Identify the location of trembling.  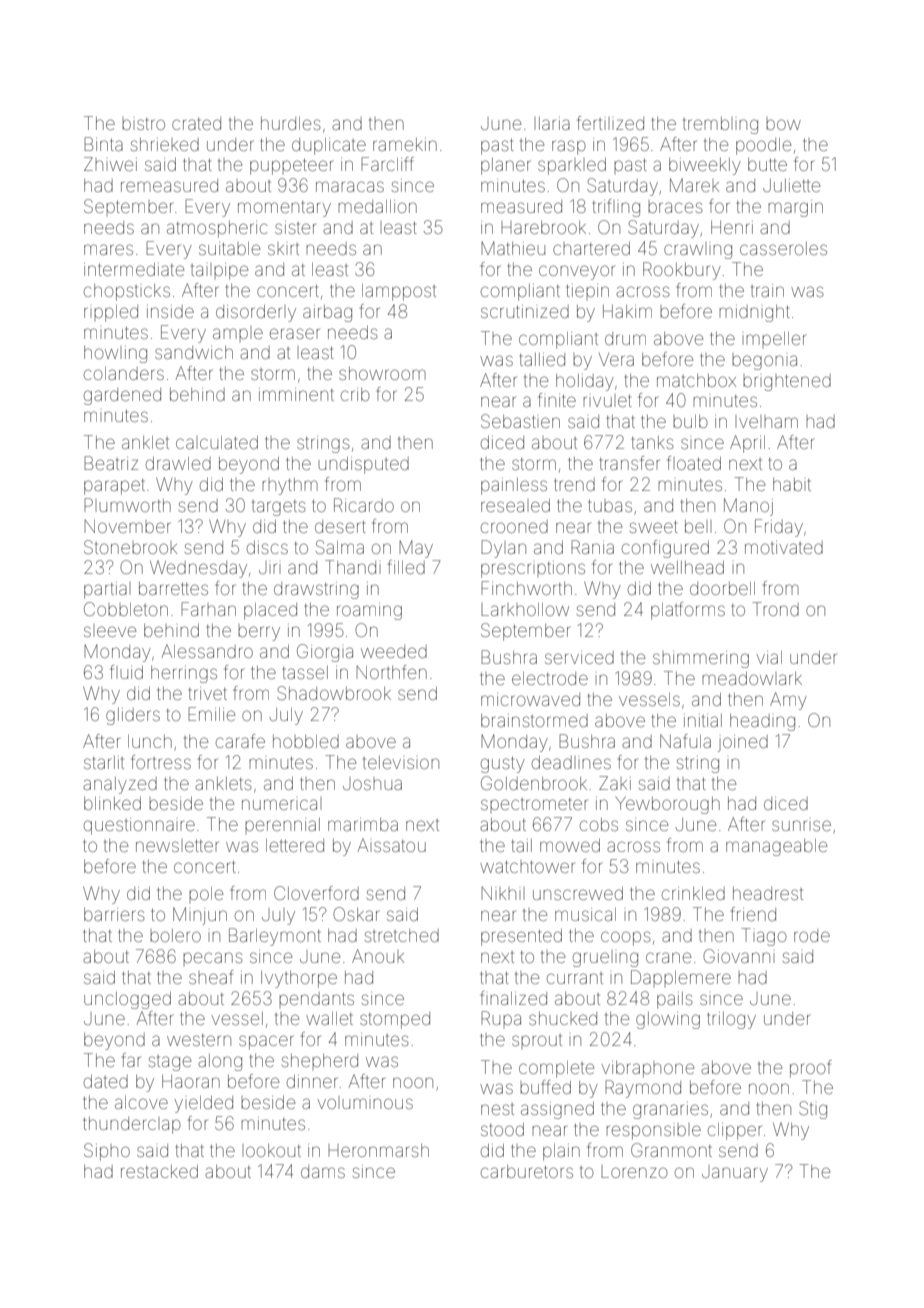
(720, 125).
